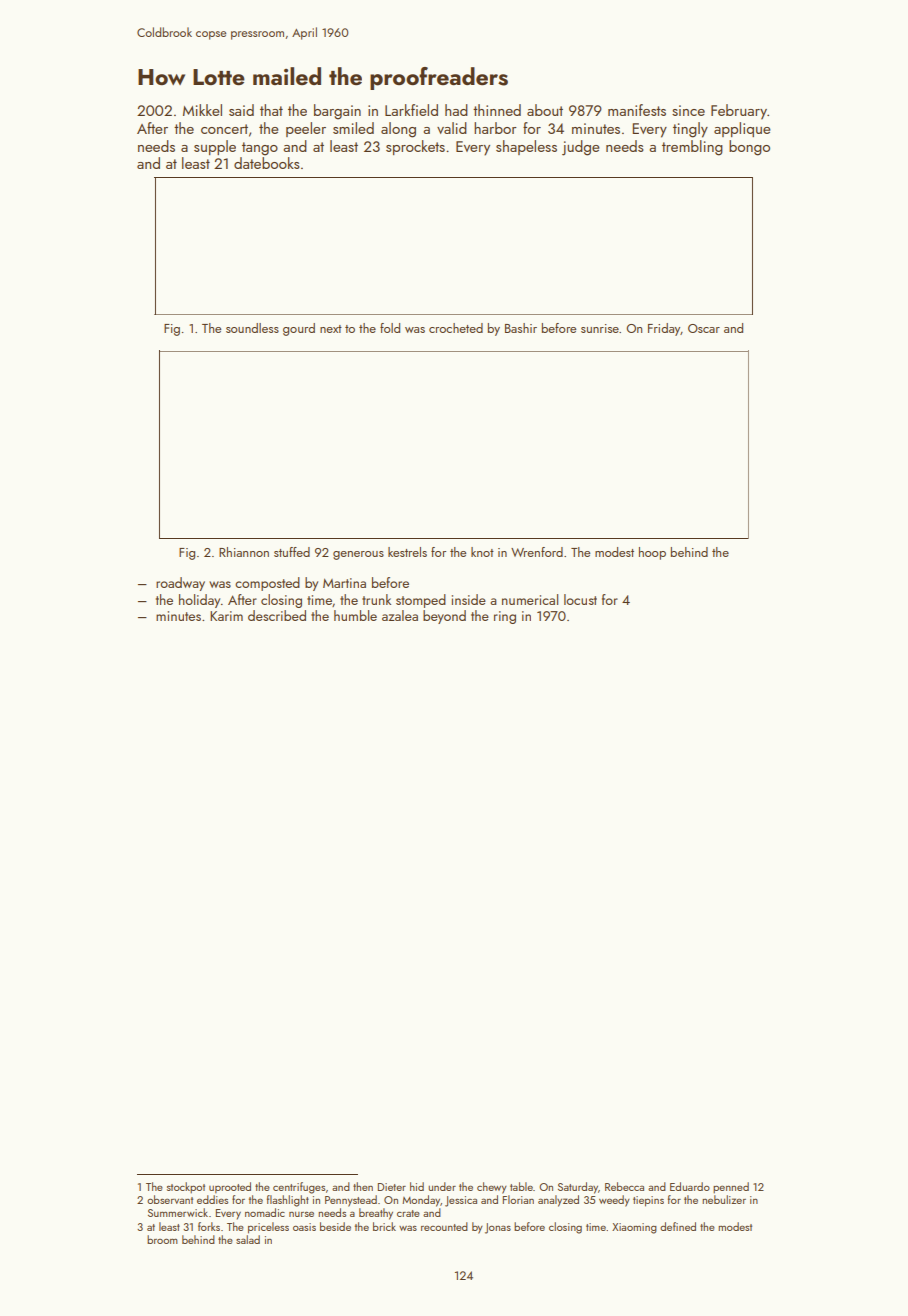 Image resolution: width=908 pixels, height=1316 pixels. I want to click on azalea, so click(400, 615).
